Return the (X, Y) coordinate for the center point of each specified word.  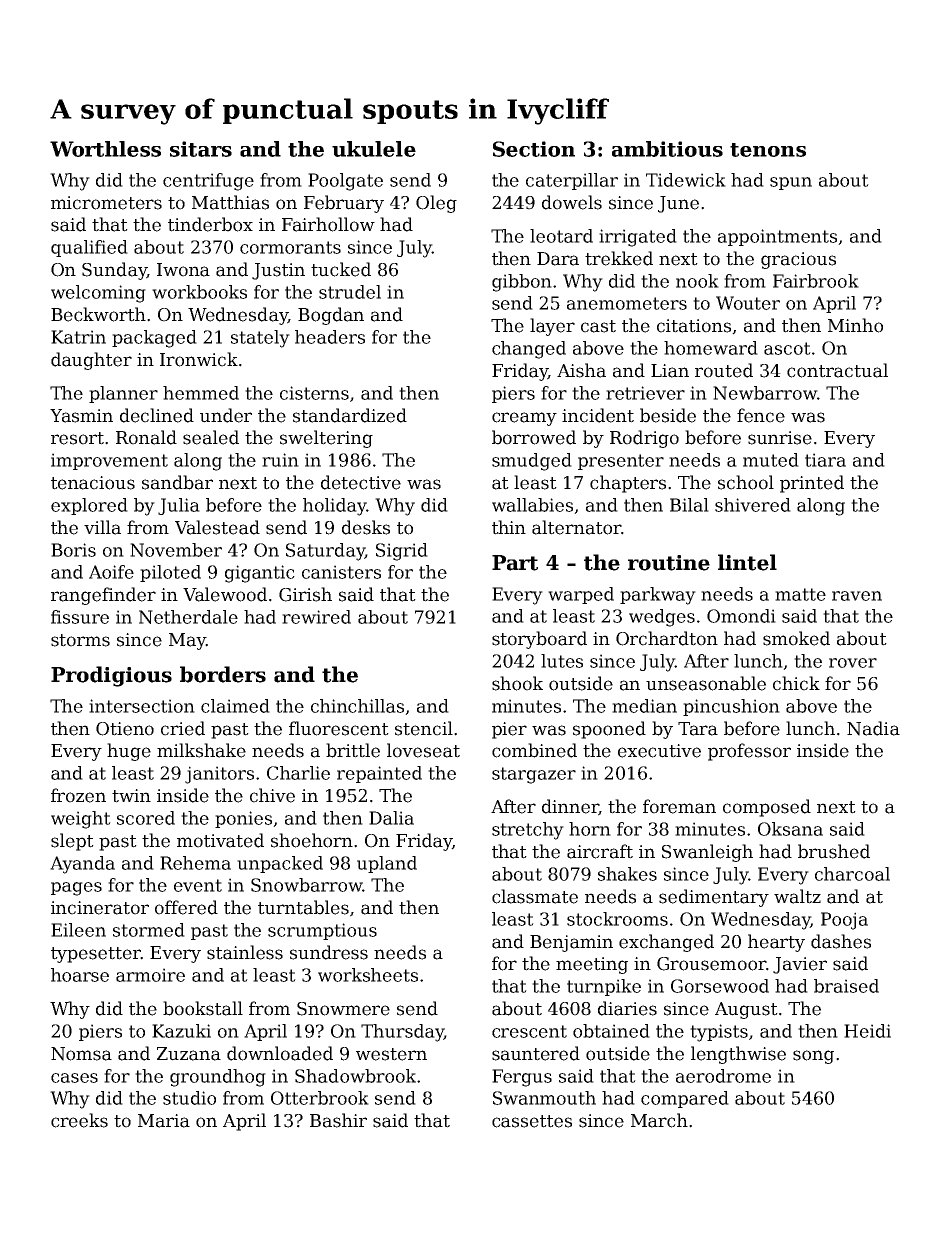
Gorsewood (720, 986)
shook (517, 683)
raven (857, 596)
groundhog (218, 1078)
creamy (524, 419)
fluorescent (339, 728)
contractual (837, 370)
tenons (768, 150)
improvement (109, 461)
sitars (201, 149)
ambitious (667, 149)
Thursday (402, 1033)
